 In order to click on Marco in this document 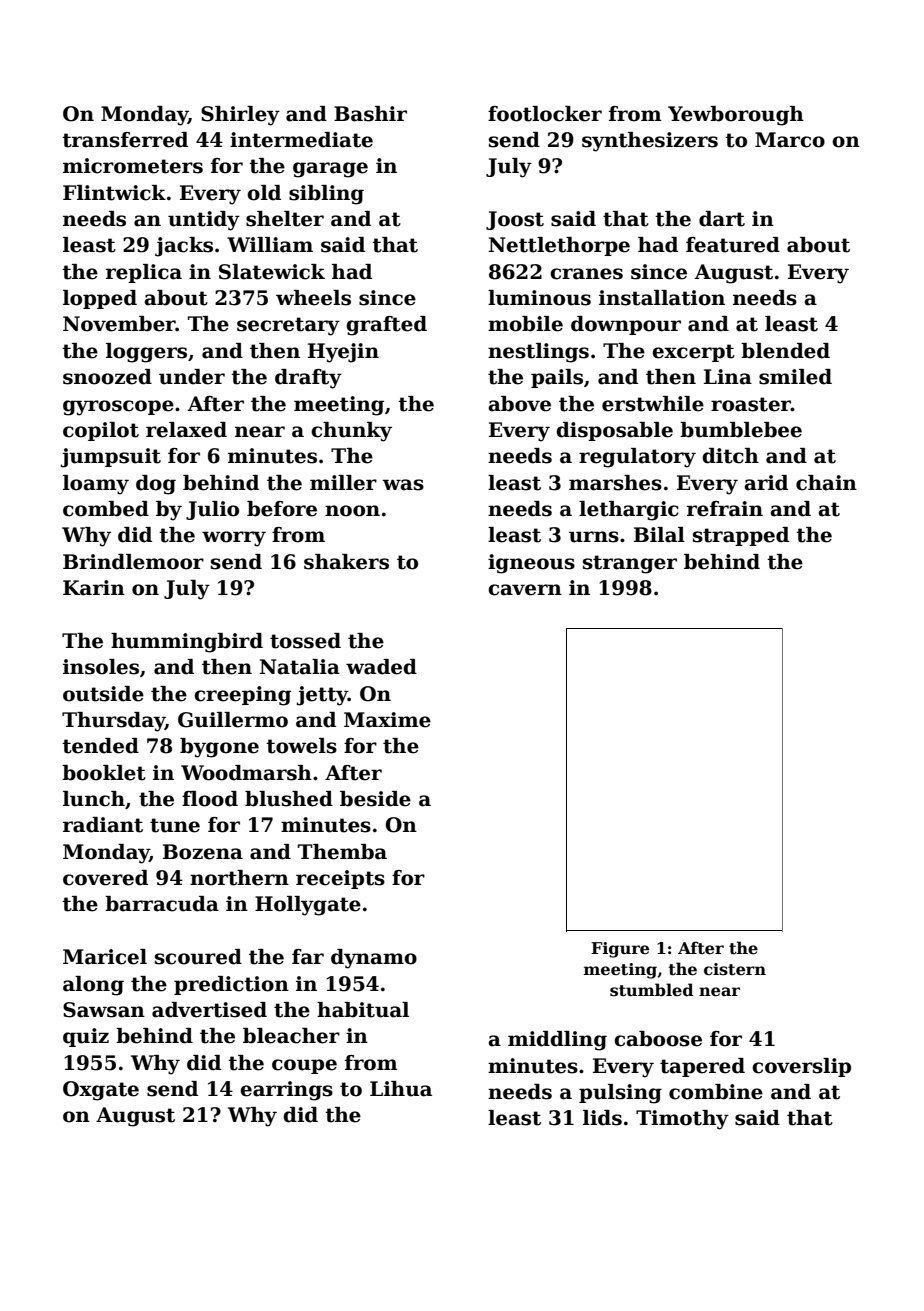, I will do `click(790, 140)`.
